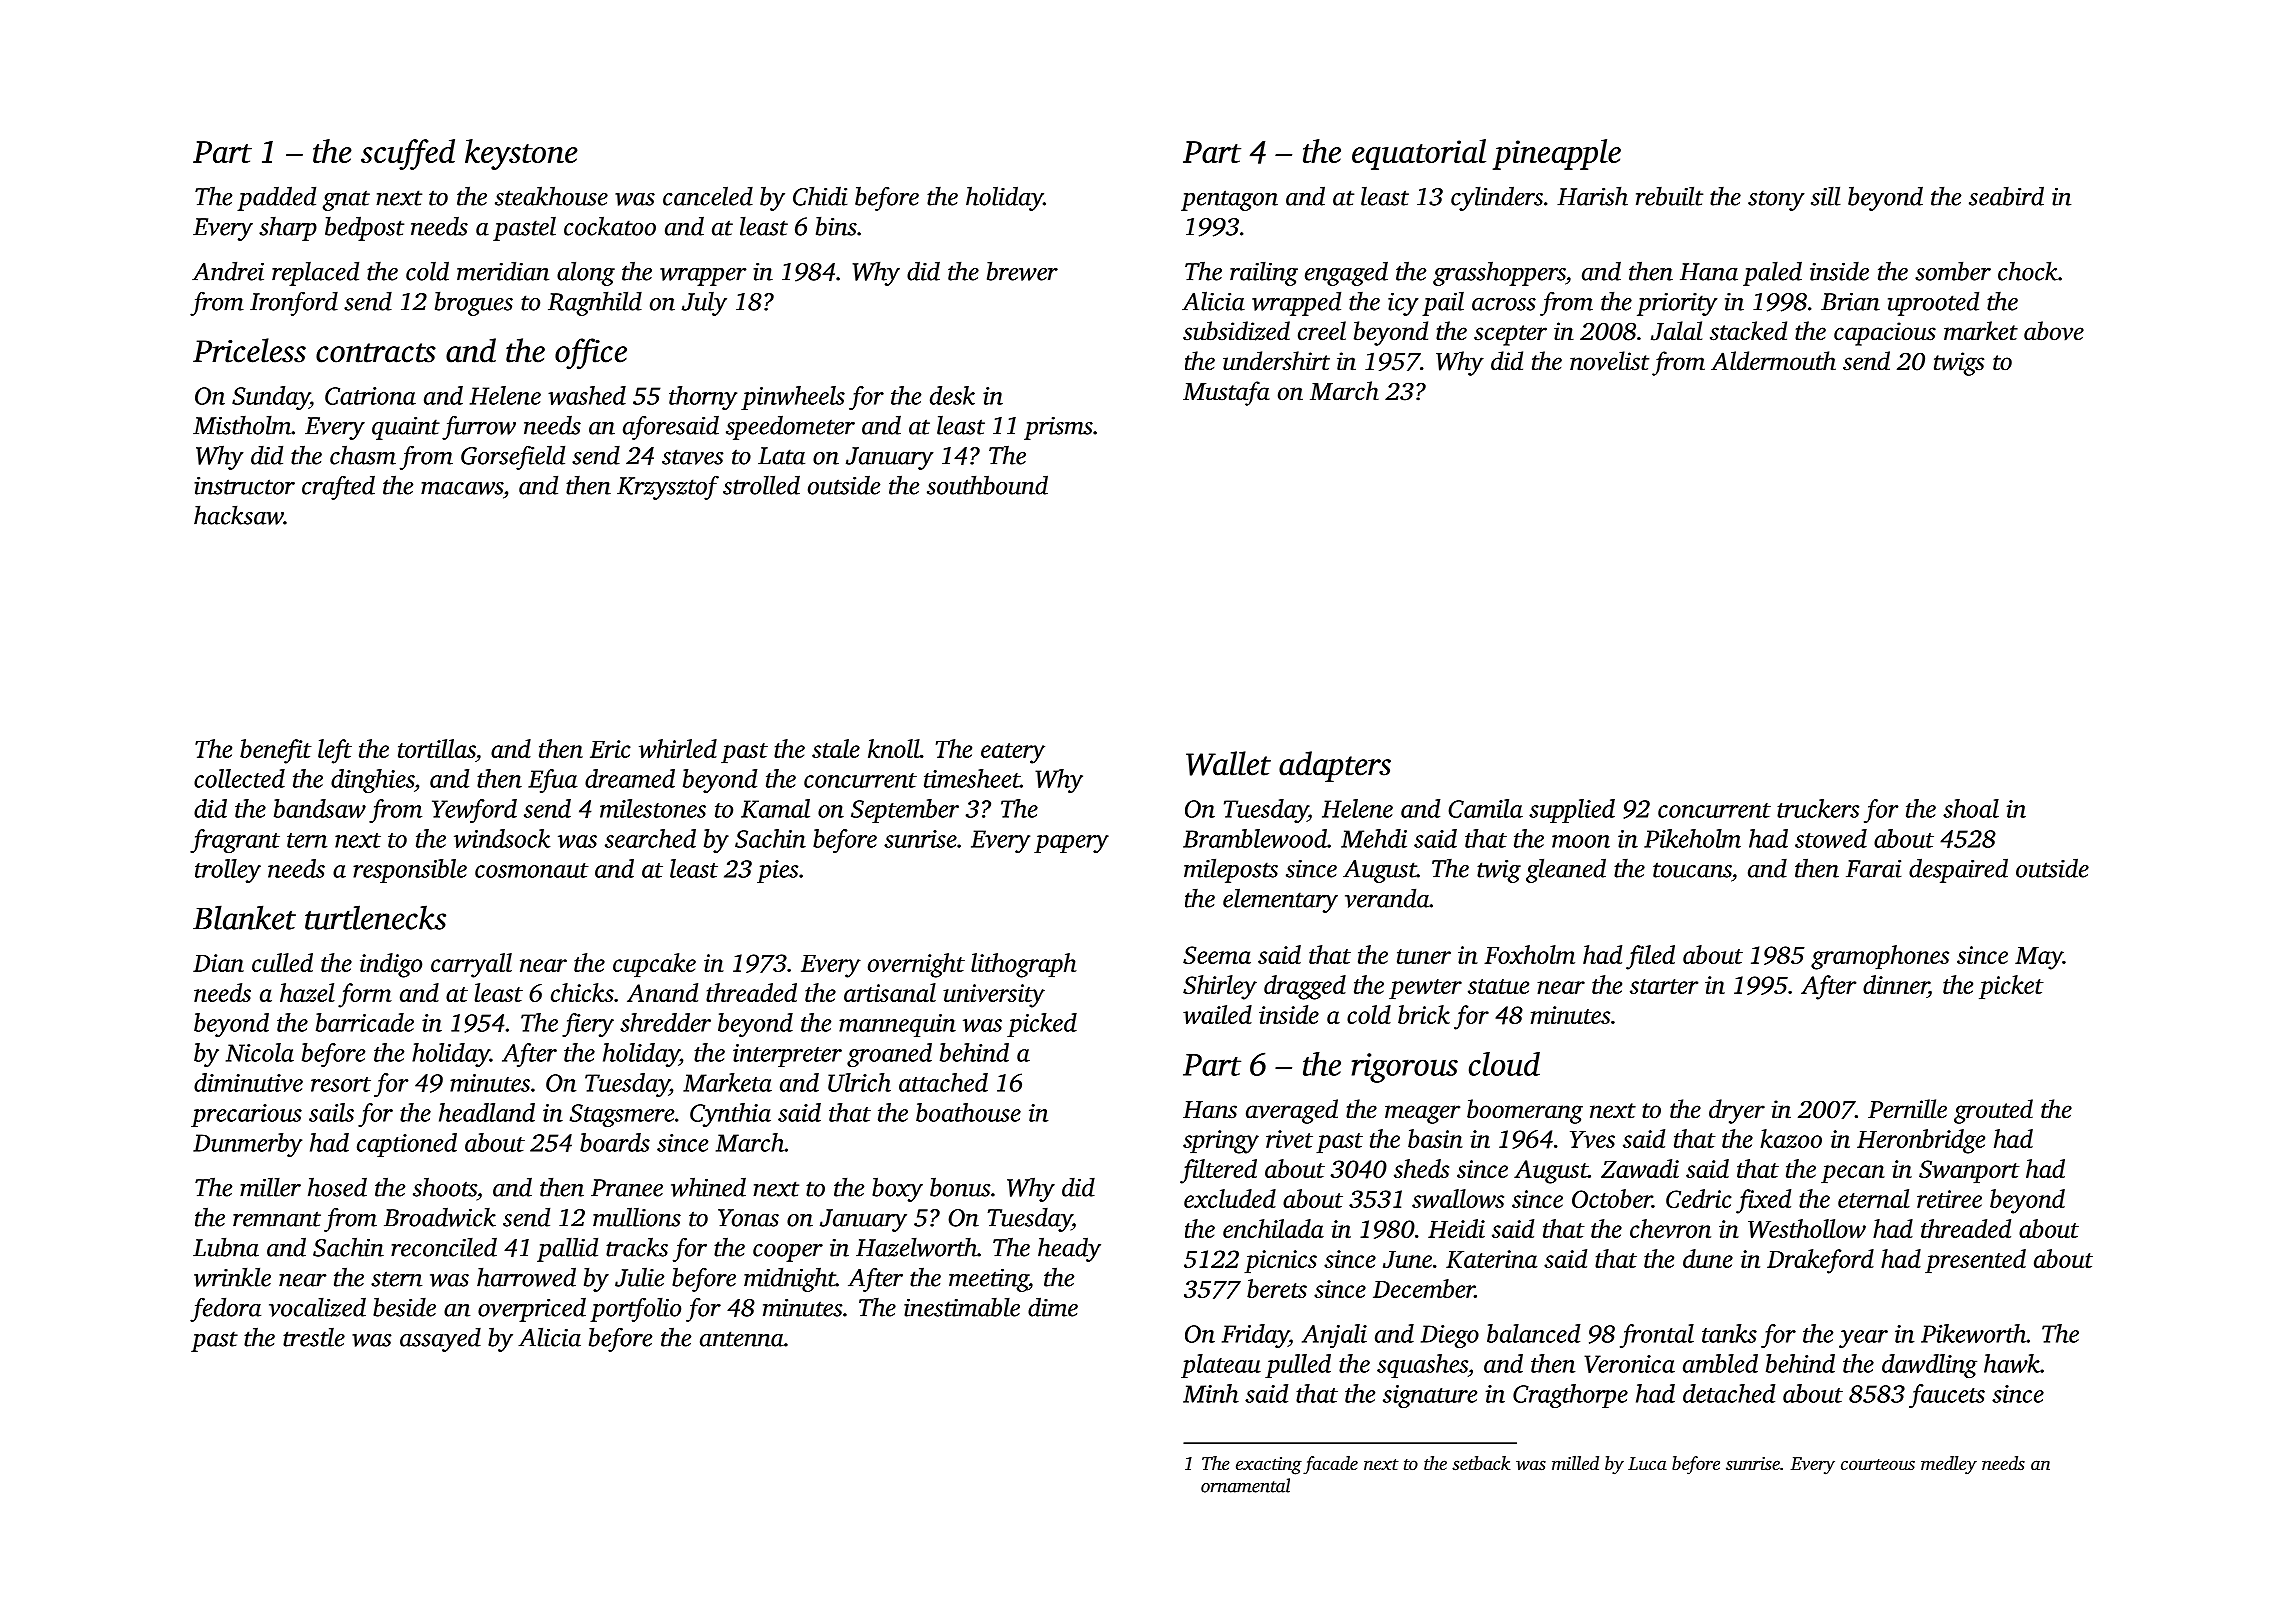 The width and height of the image is (2292, 1620). Describe the element at coordinates (235, 841) in the image. I see `fragrant` at that location.
